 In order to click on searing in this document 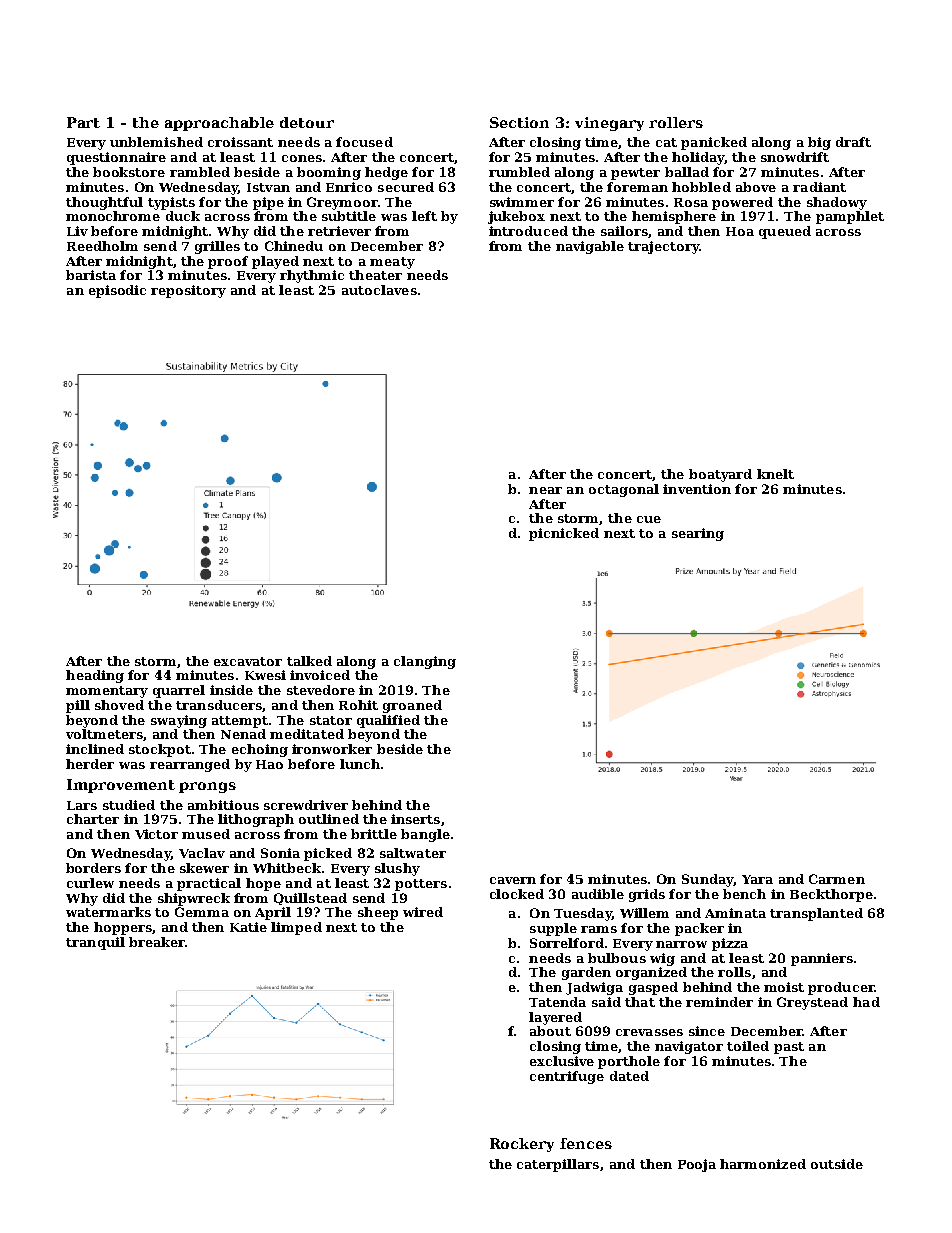, I will do `click(698, 534)`.
